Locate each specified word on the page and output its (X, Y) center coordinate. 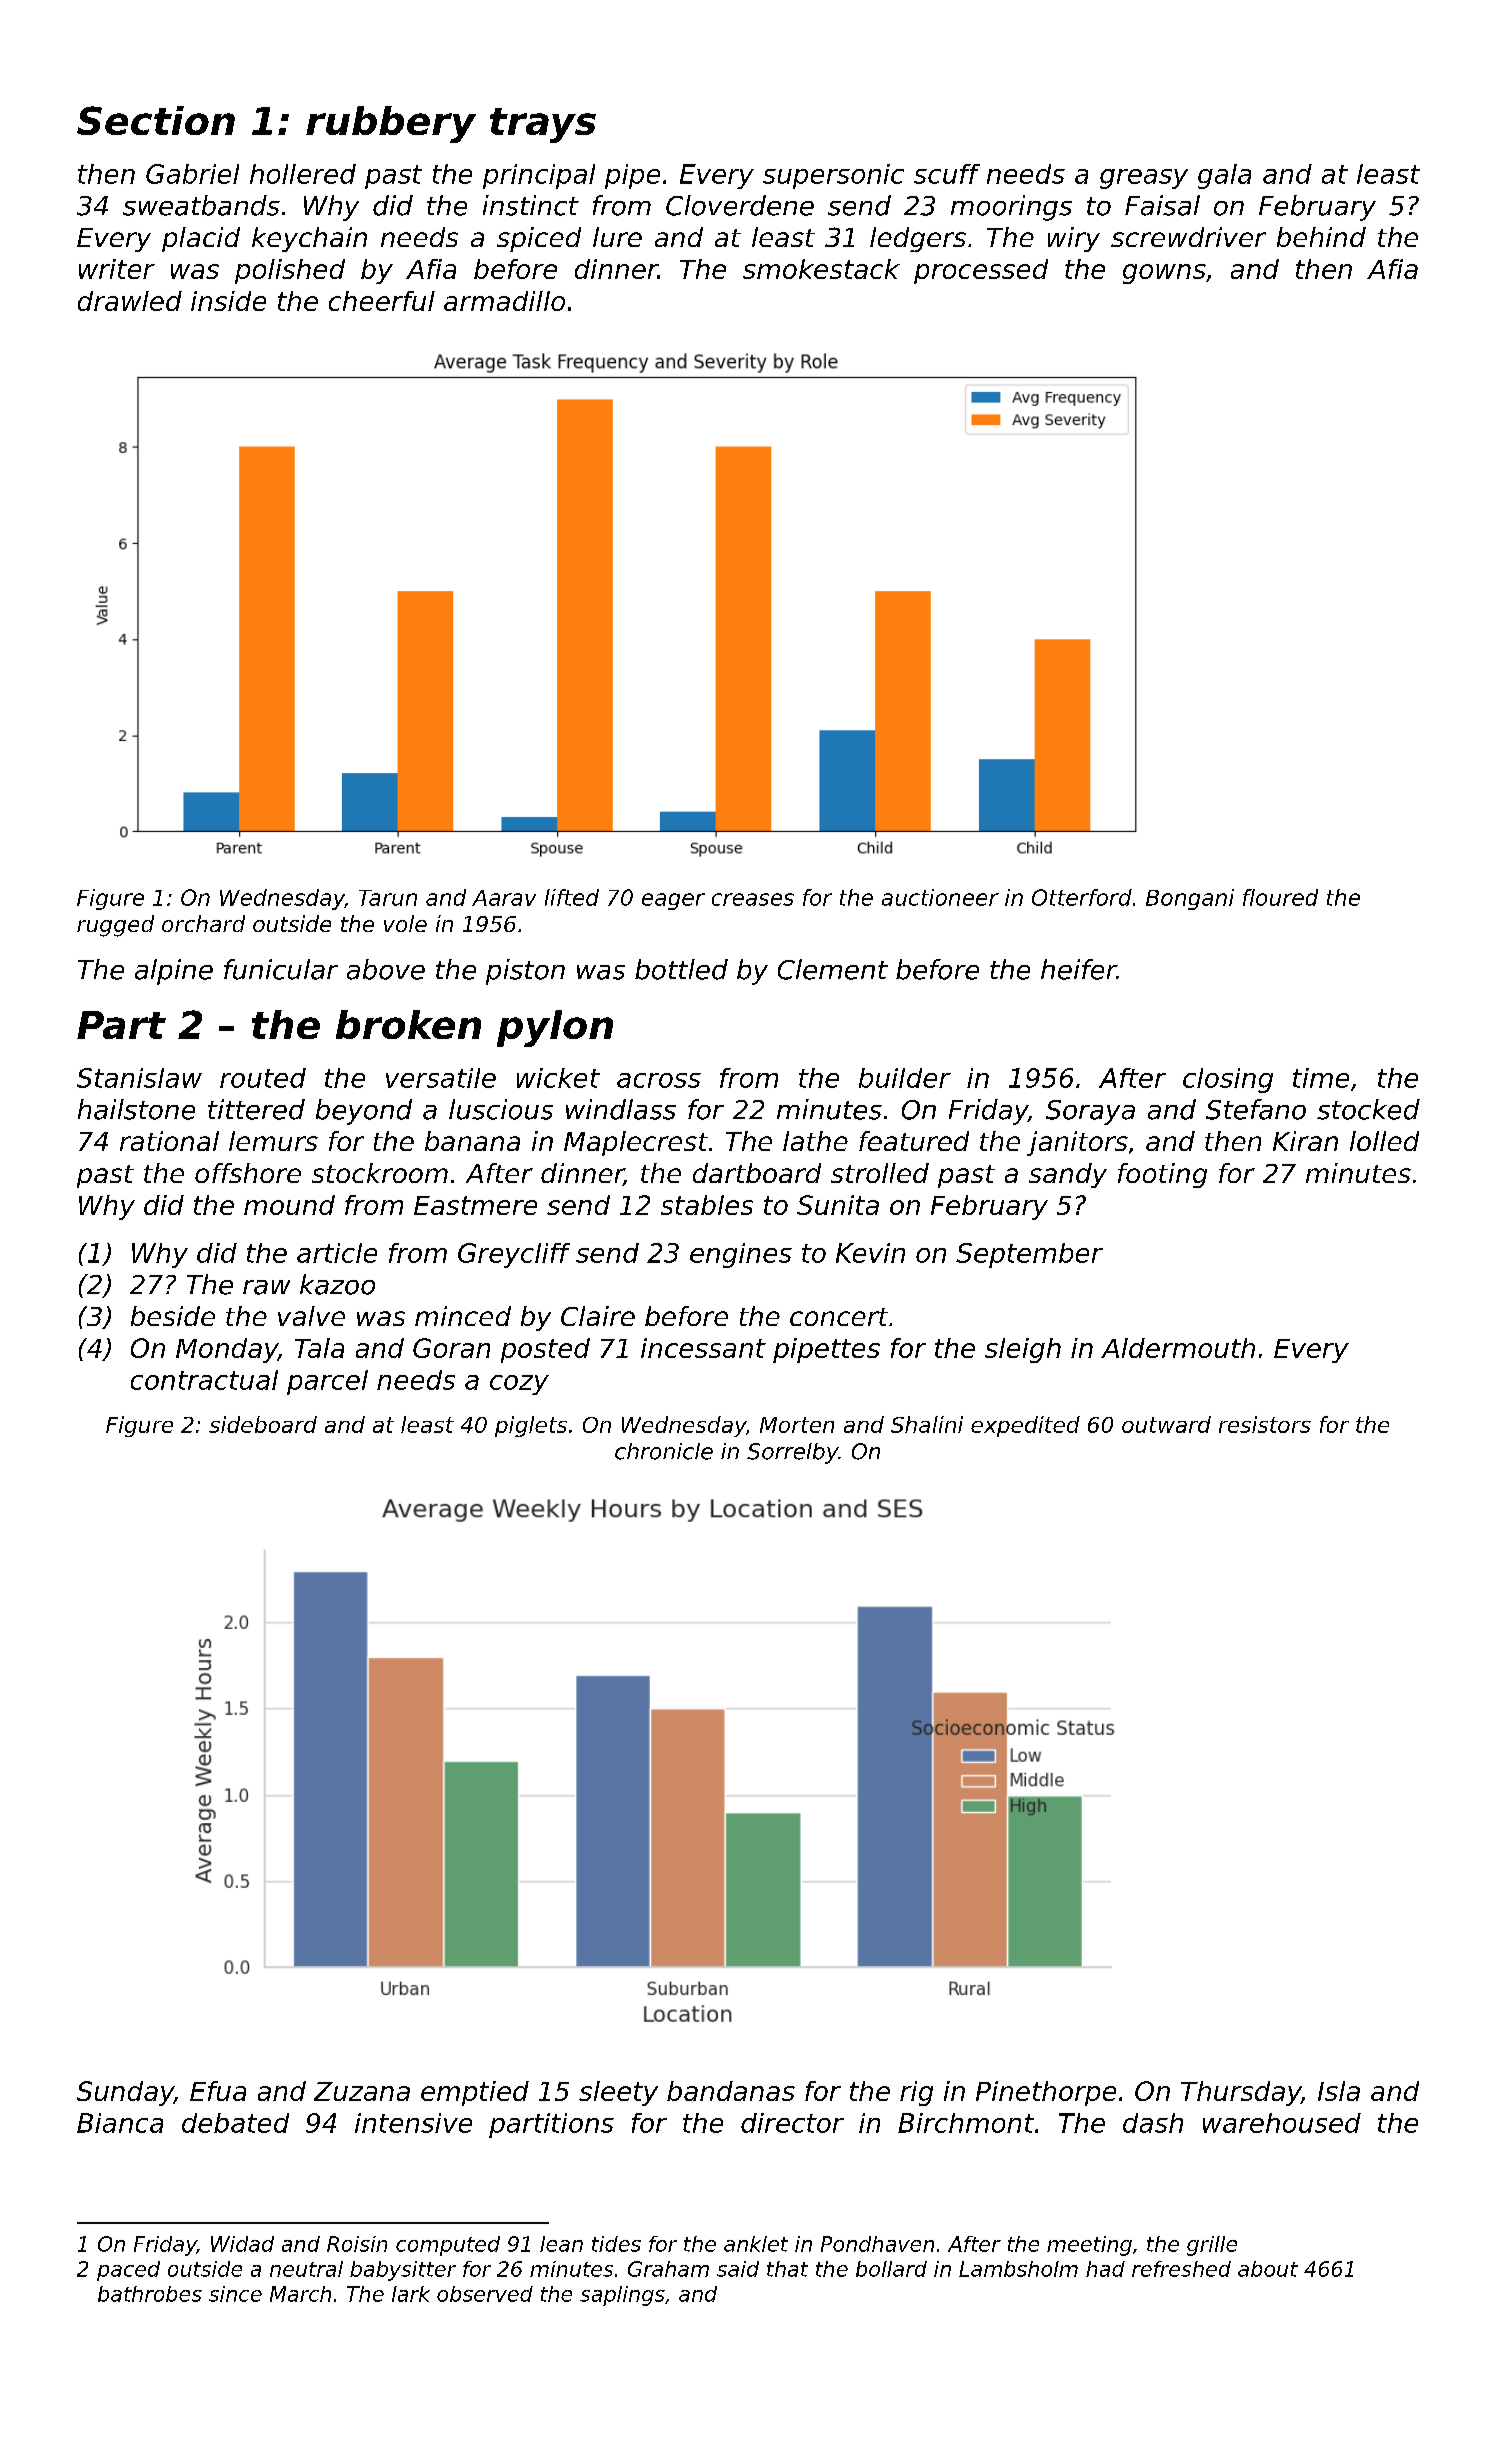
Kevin (870, 1253)
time (1321, 1078)
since (235, 2294)
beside (173, 1316)
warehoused (1282, 2123)
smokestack (821, 269)
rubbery (391, 124)
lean (561, 2244)
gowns (1164, 274)
